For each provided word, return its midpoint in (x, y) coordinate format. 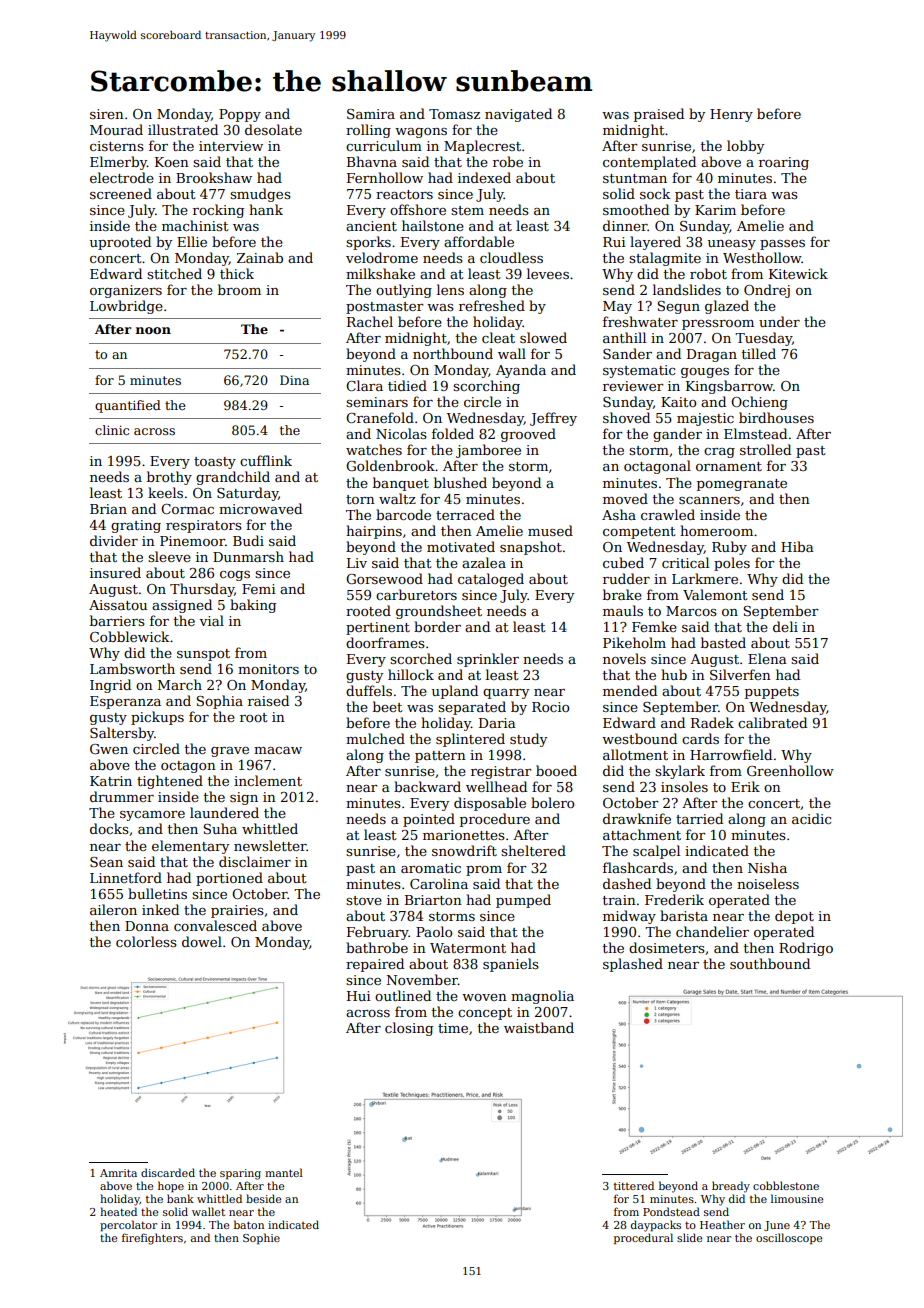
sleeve (169, 556)
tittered (634, 1185)
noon (153, 330)
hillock (411, 674)
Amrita (118, 1173)
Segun (678, 307)
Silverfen (740, 674)
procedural (643, 1238)
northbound (453, 353)
